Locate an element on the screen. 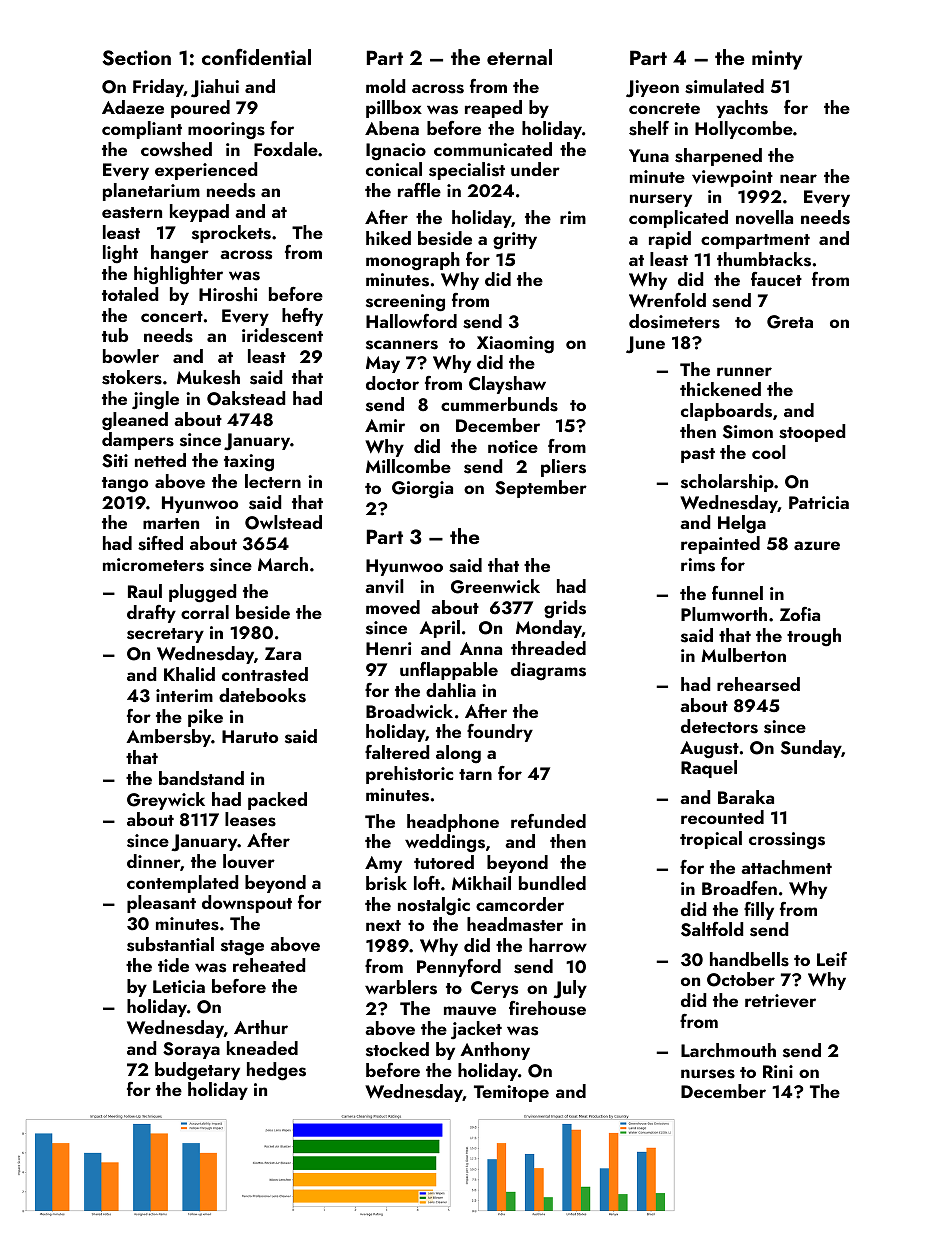  bandstand is located at coordinates (201, 778).
